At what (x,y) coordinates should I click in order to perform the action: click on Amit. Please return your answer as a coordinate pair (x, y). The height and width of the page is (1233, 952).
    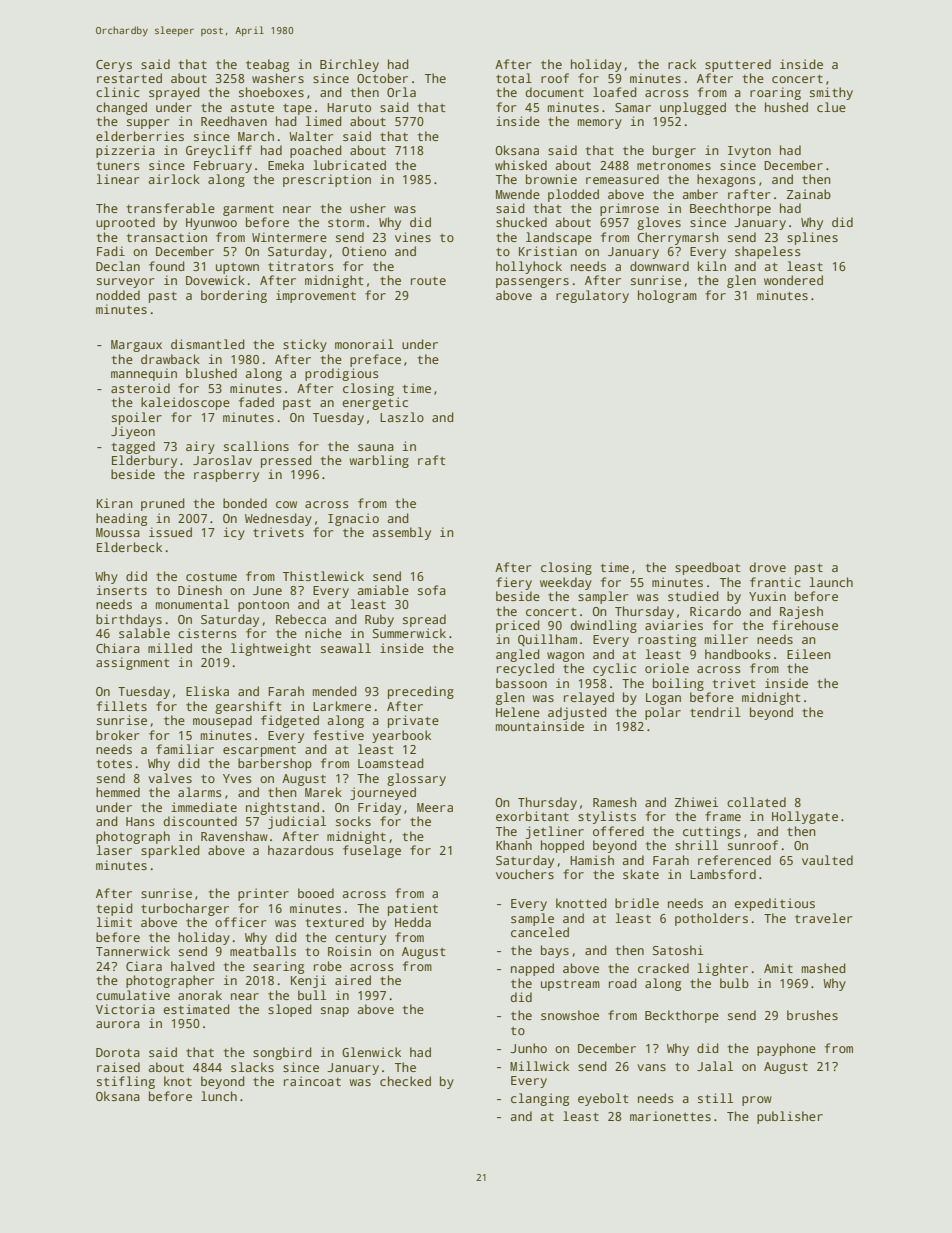
    Looking at the image, I should click on (778, 968).
